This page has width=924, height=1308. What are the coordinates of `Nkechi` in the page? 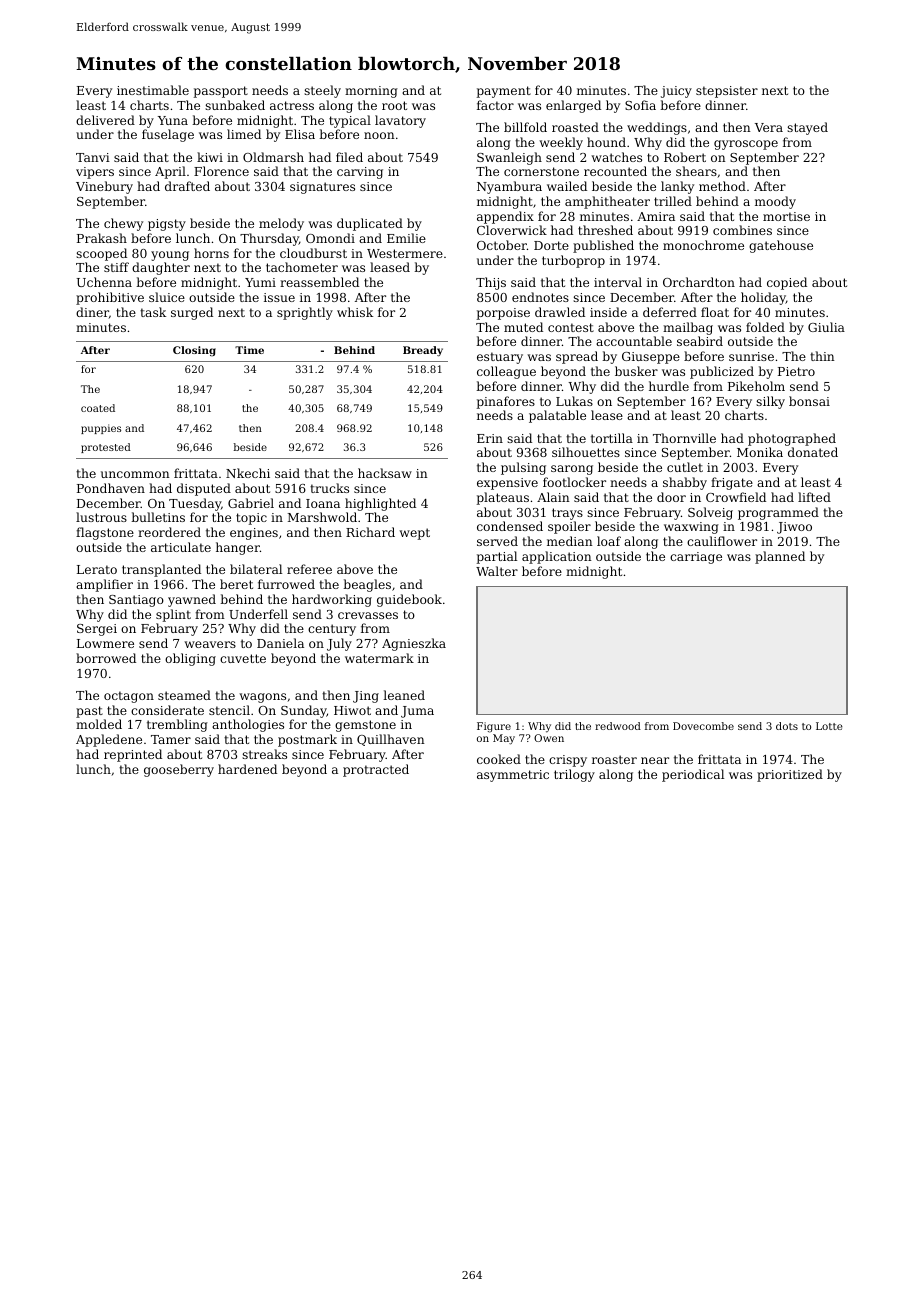 It's located at (248, 473).
